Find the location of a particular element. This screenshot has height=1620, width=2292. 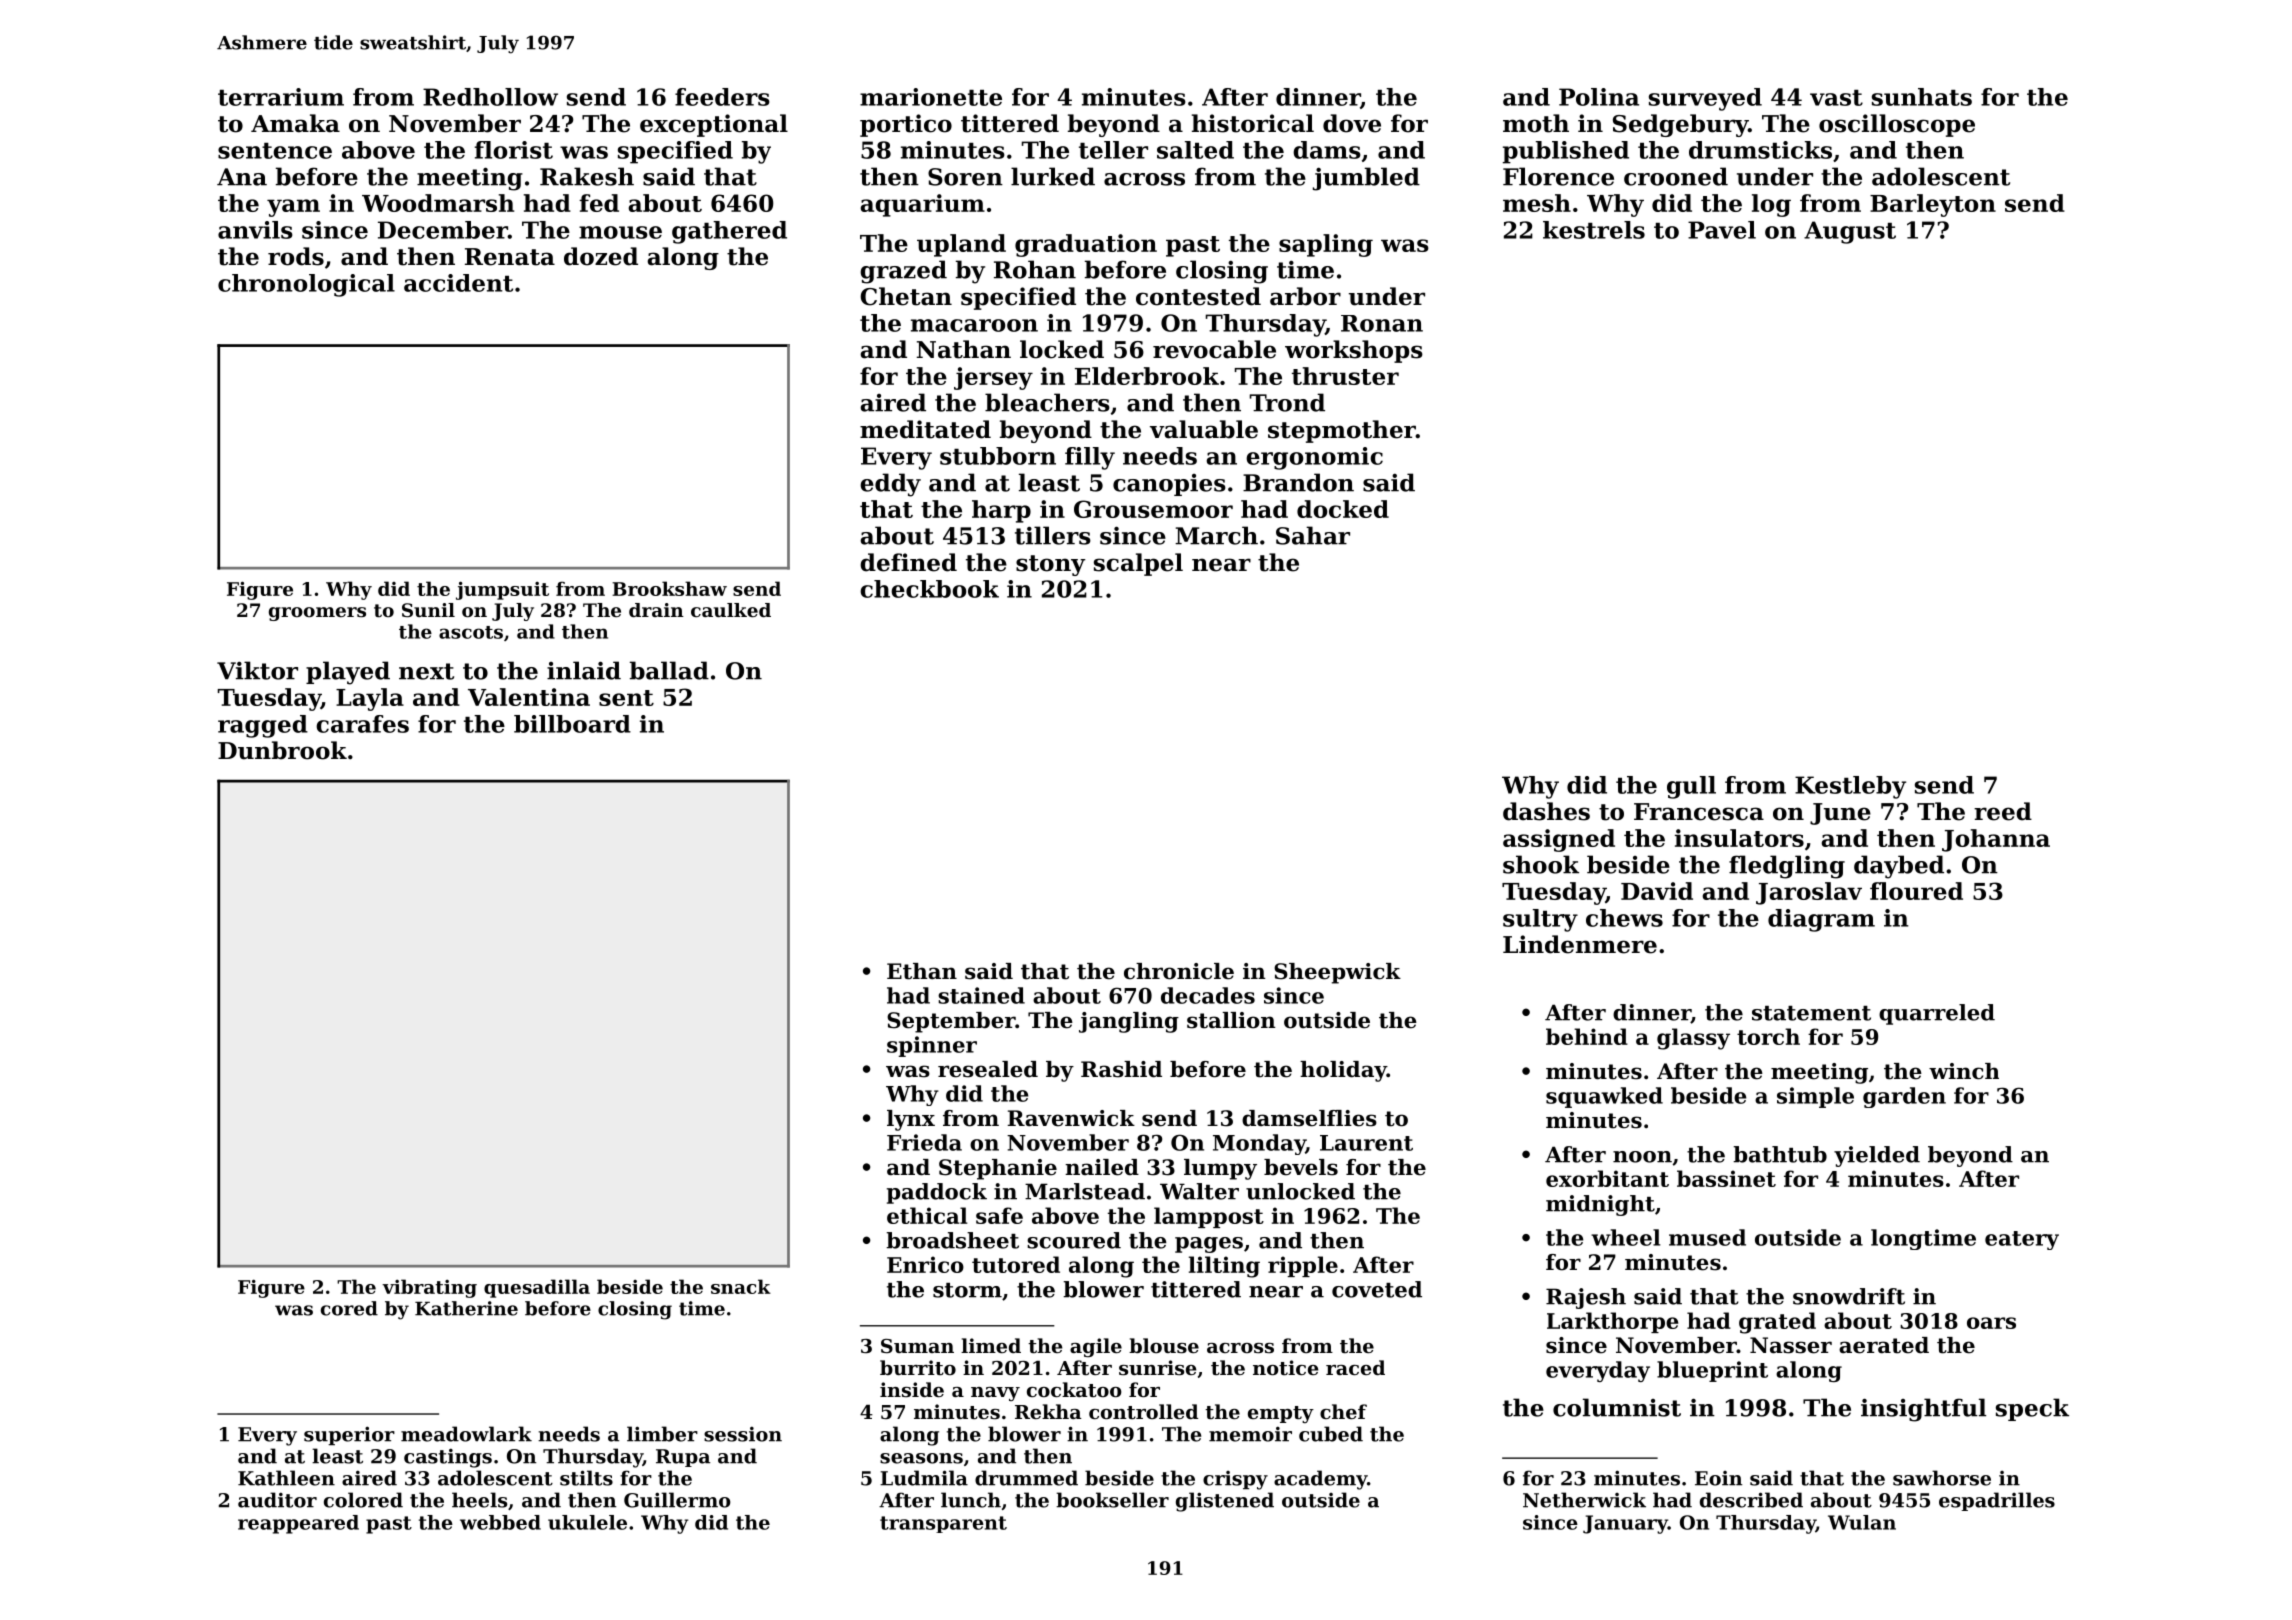

Wulan is located at coordinates (1862, 1522).
